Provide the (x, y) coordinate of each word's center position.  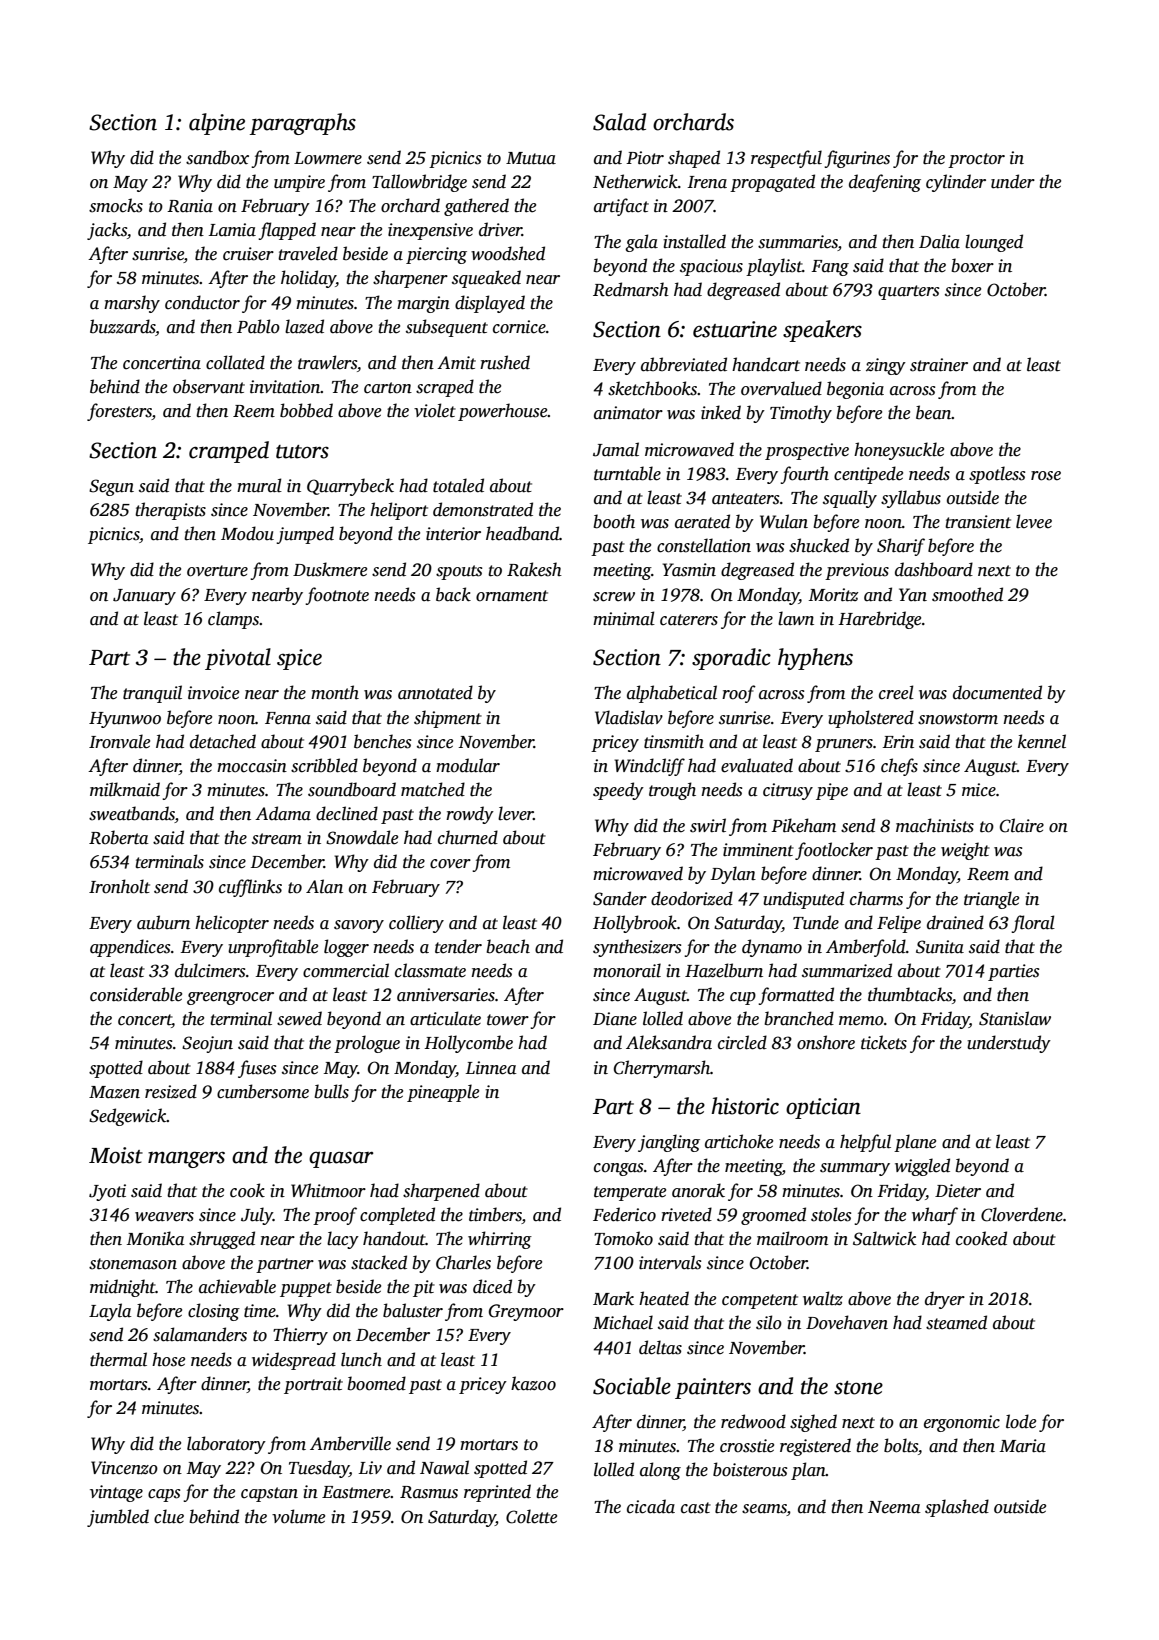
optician (823, 1108)
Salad (619, 122)
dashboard (934, 569)
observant (209, 386)
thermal (118, 1359)
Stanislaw (1015, 1018)
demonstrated (483, 509)
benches (382, 741)
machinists (935, 825)
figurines (857, 159)
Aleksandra (669, 1042)
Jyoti (107, 1192)
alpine (217, 124)
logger (346, 948)
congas (618, 1169)
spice (299, 659)
